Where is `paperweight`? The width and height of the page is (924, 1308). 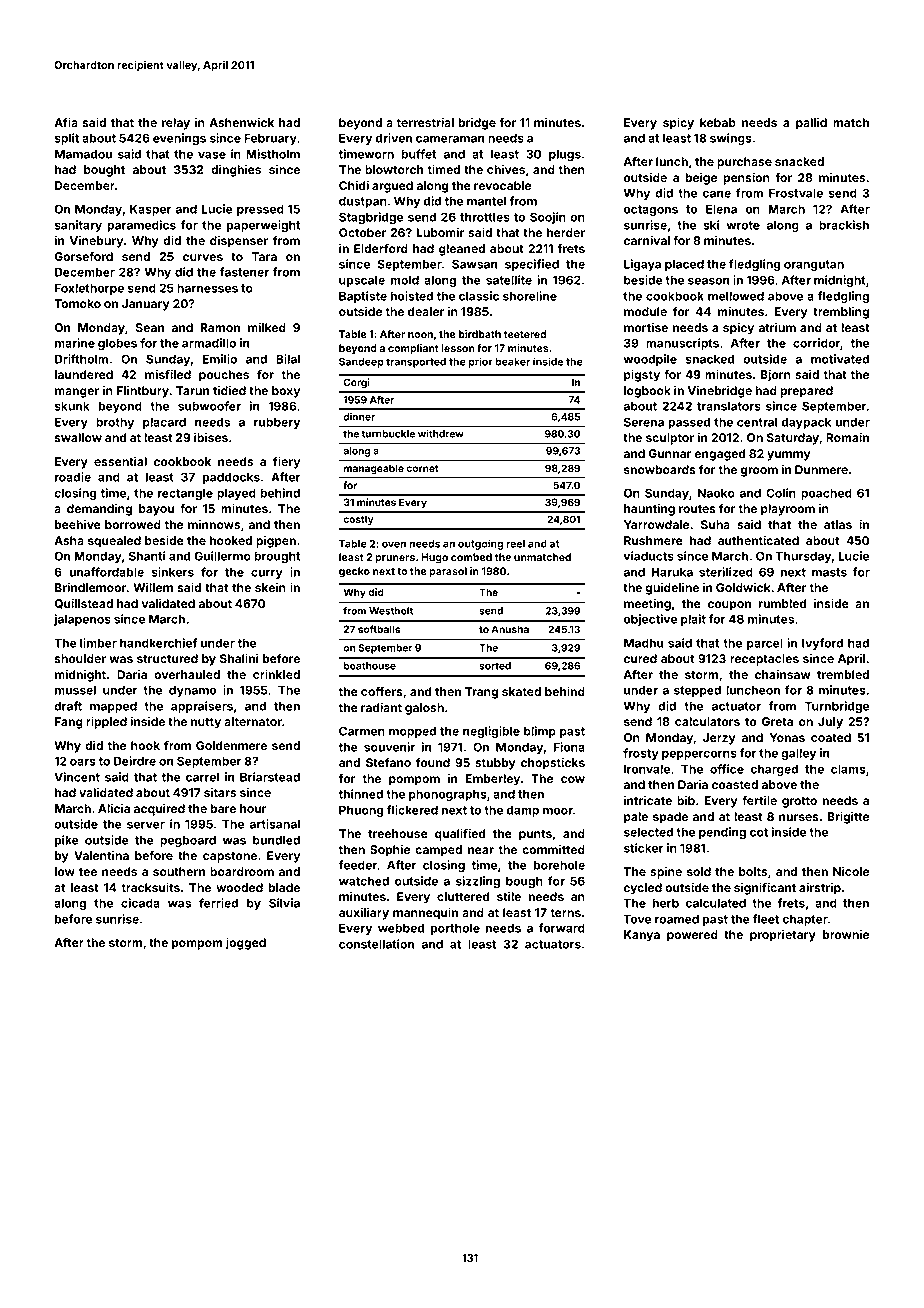 paperweight is located at coordinates (263, 226).
